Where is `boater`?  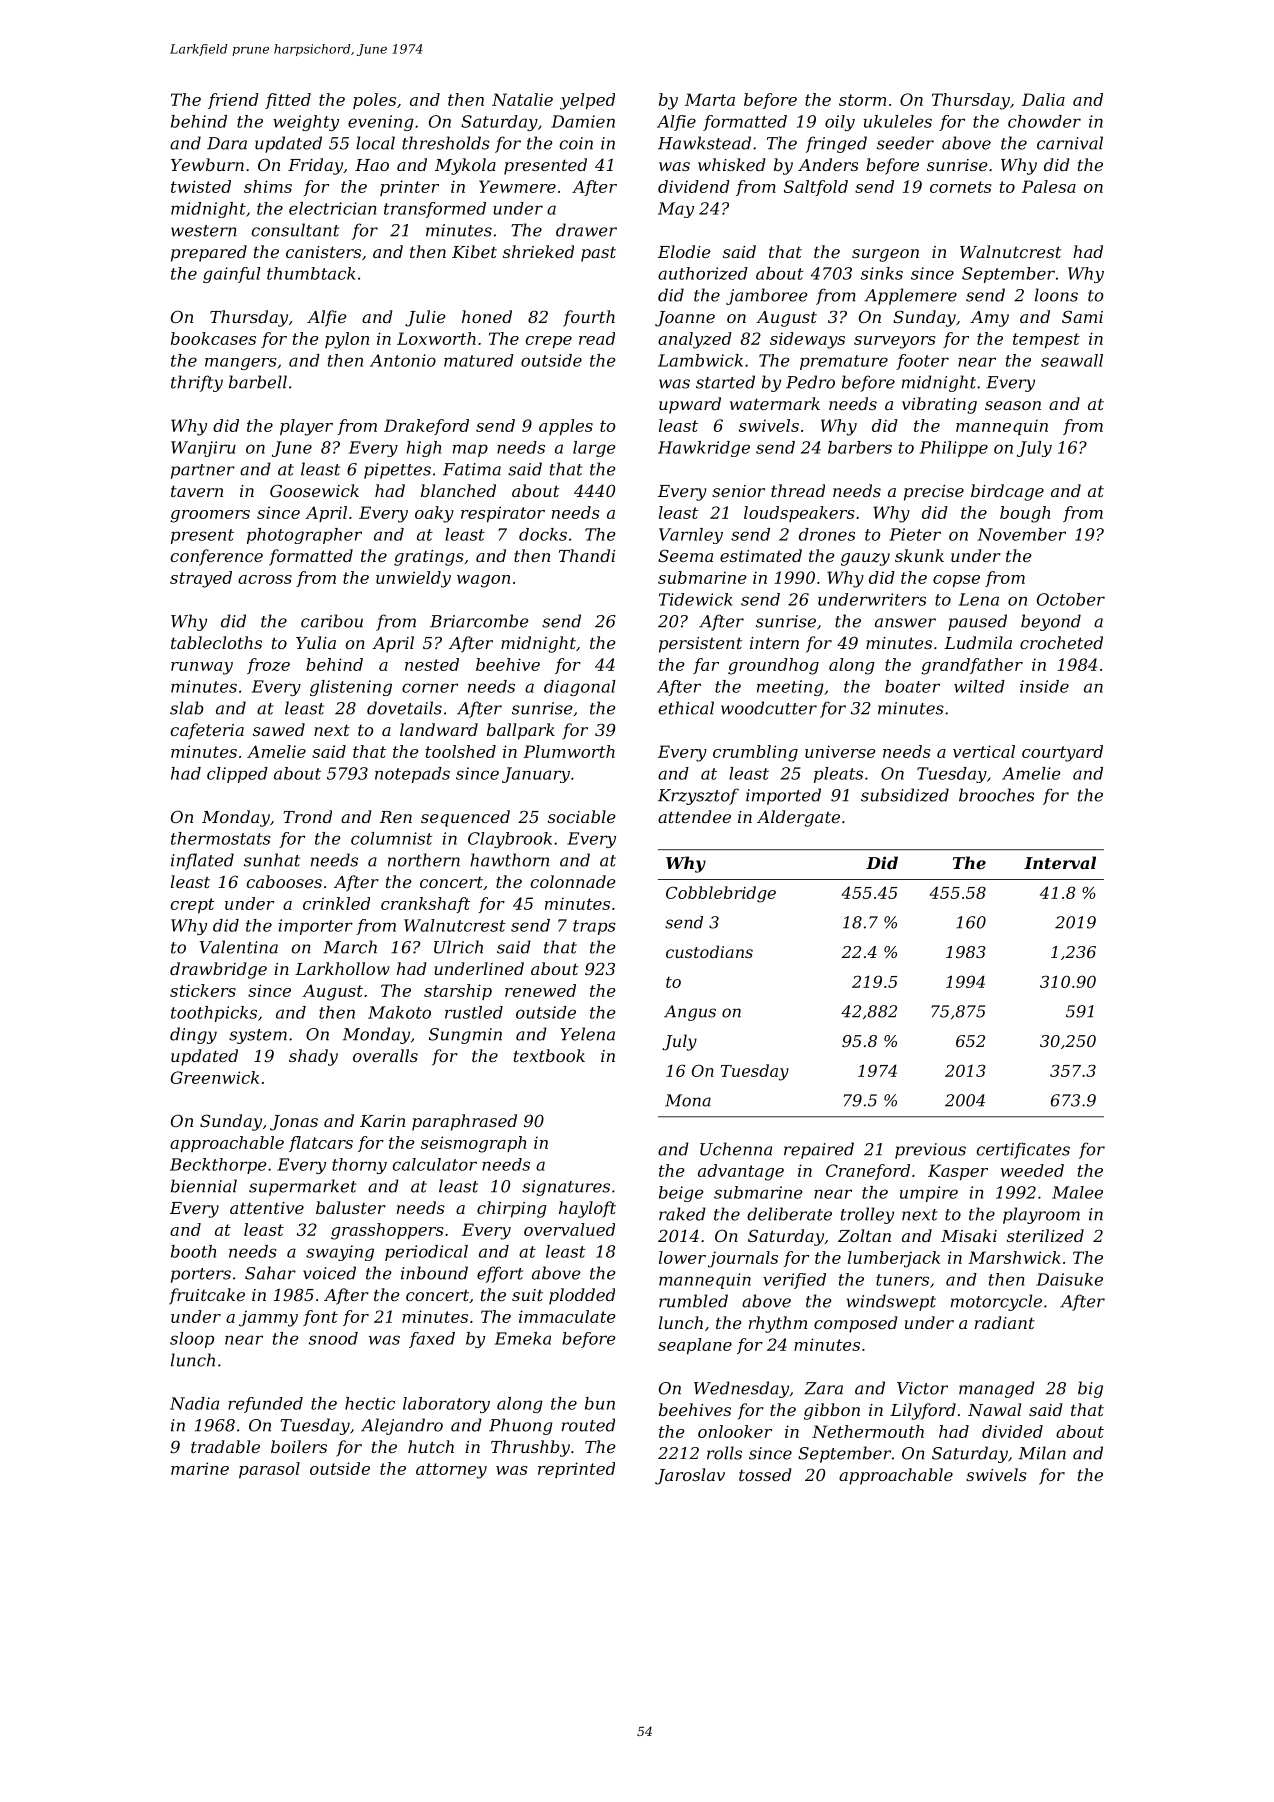
boater is located at coordinates (912, 686).
